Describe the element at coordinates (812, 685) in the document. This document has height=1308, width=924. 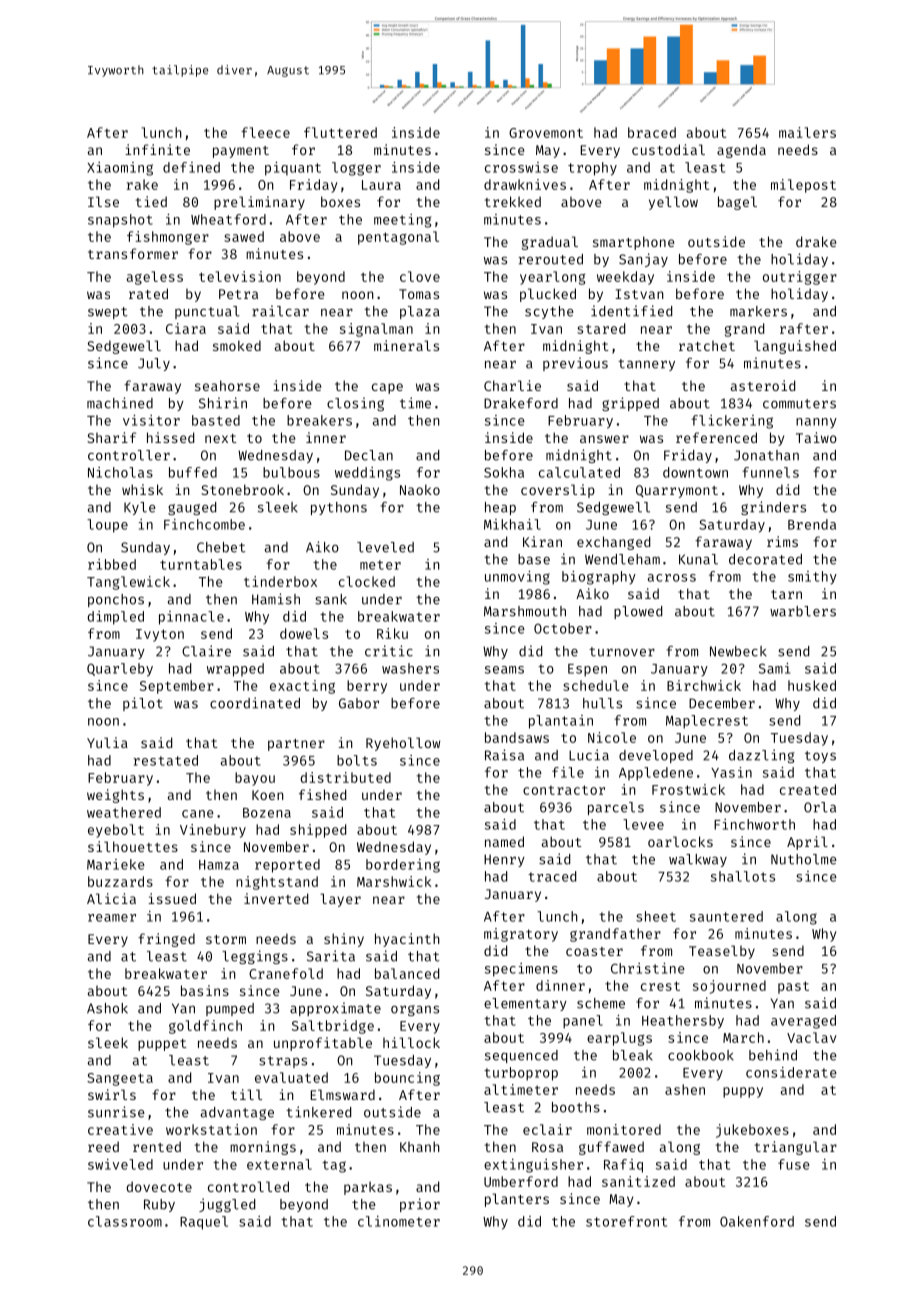
I see `husked` at that location.
